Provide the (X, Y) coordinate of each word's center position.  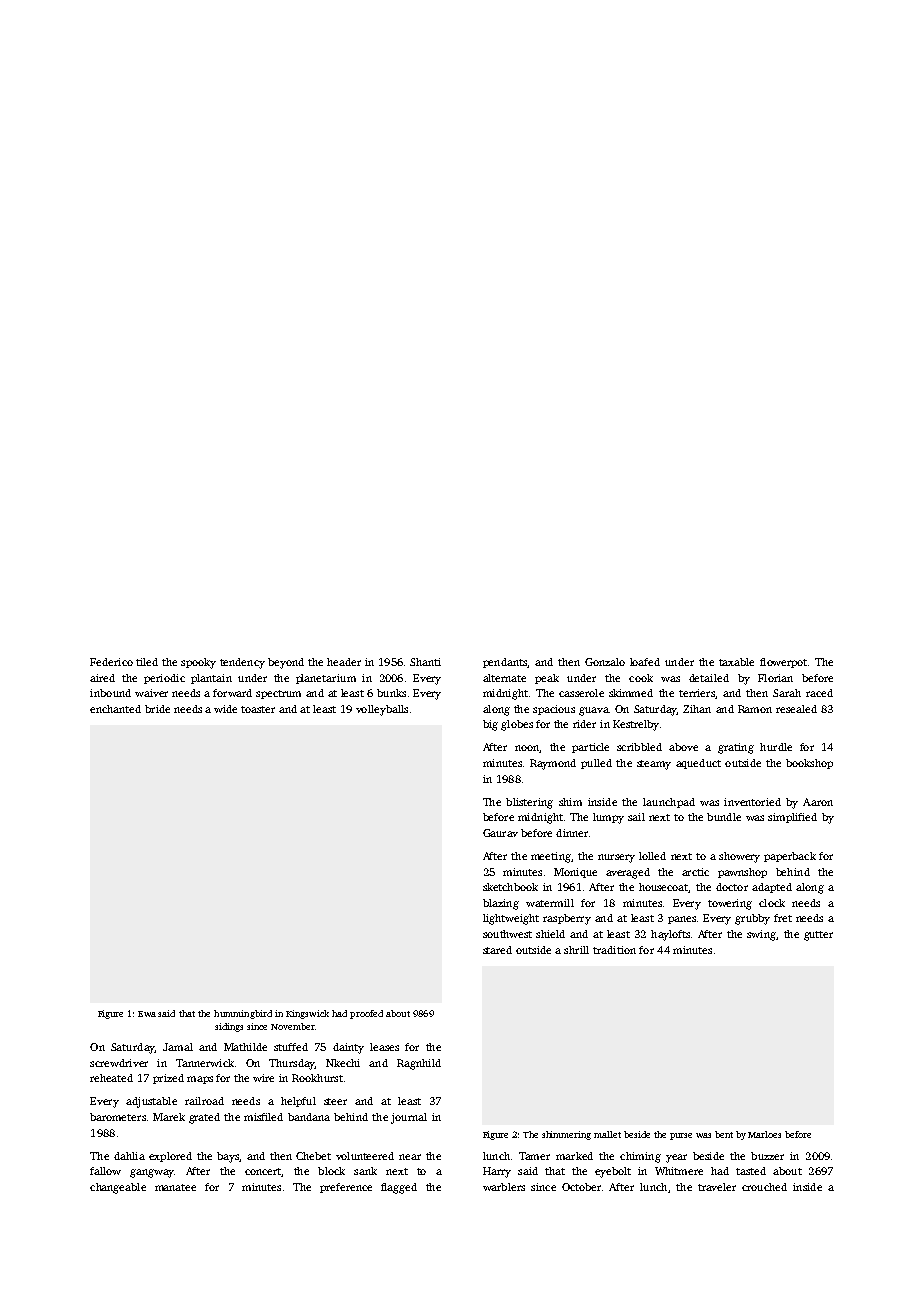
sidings (229, 1027)
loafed (645, 662)
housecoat (664, 888)
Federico (111, 662)
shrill (576, 950)
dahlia (129, 1156)
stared (497, 950)
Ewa (147, 1014)
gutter (818, 936)
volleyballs (382, 710)
